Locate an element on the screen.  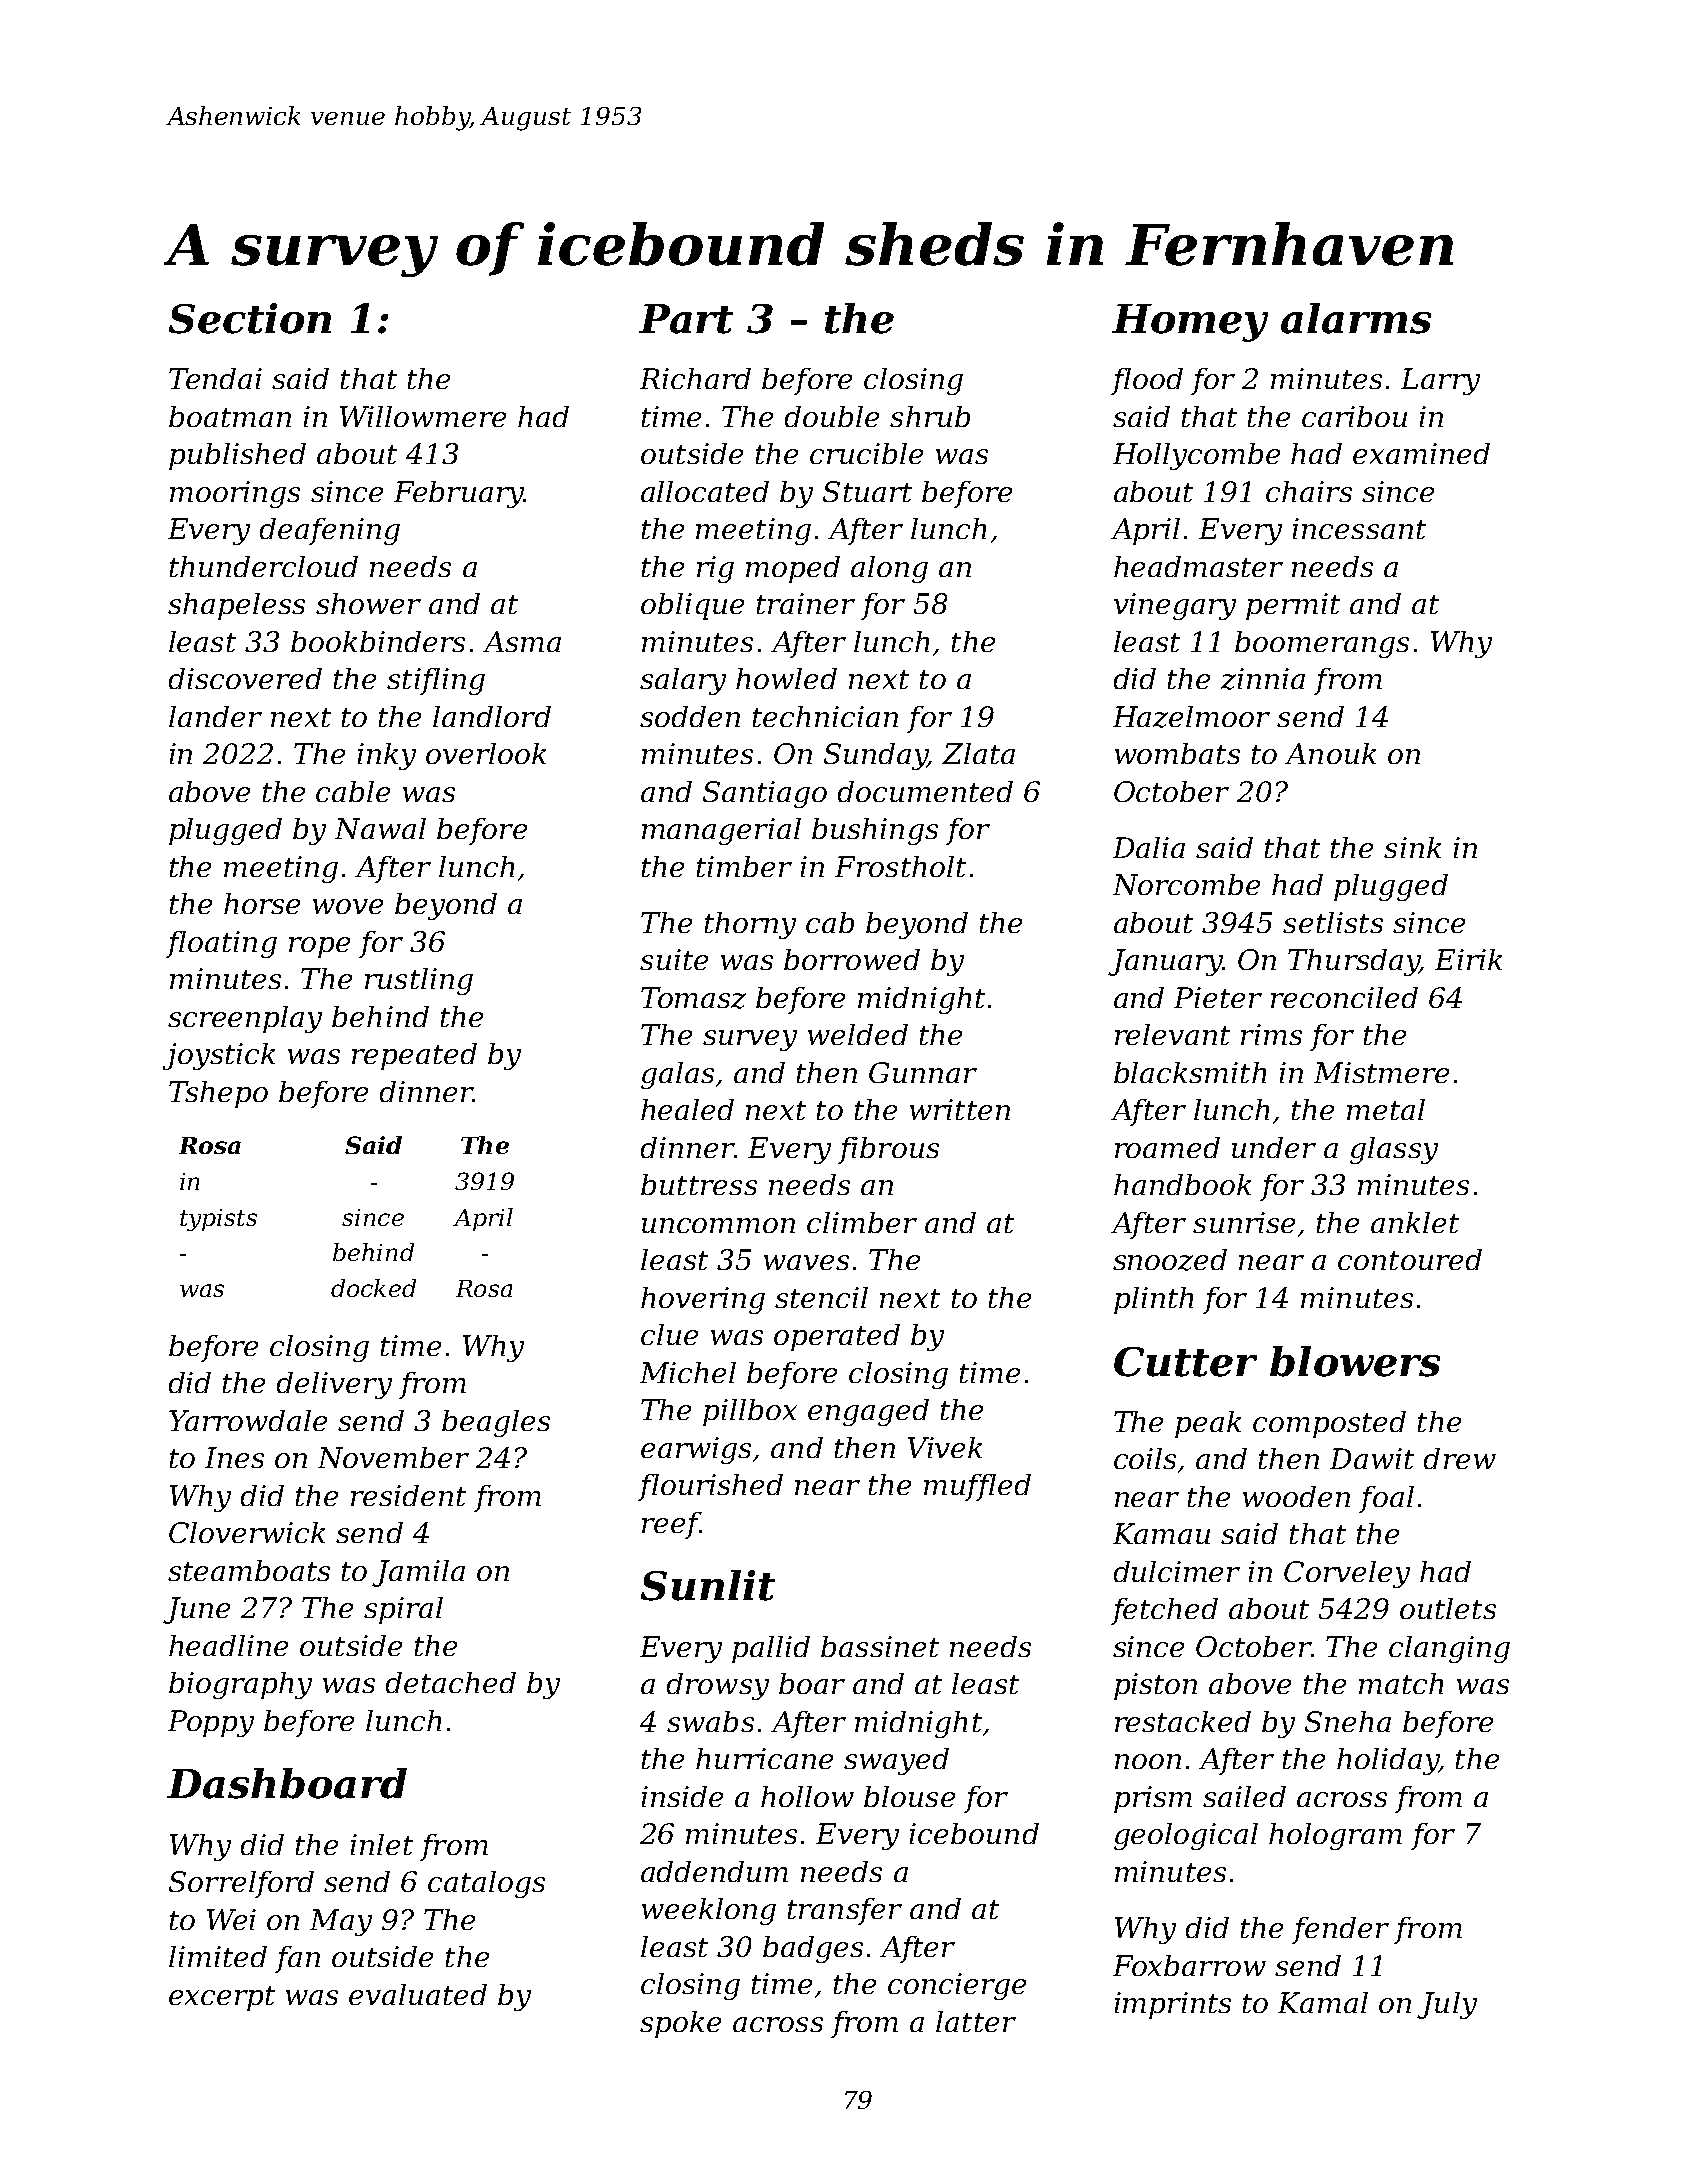
Stuart is located at coordinates (867, 491).
